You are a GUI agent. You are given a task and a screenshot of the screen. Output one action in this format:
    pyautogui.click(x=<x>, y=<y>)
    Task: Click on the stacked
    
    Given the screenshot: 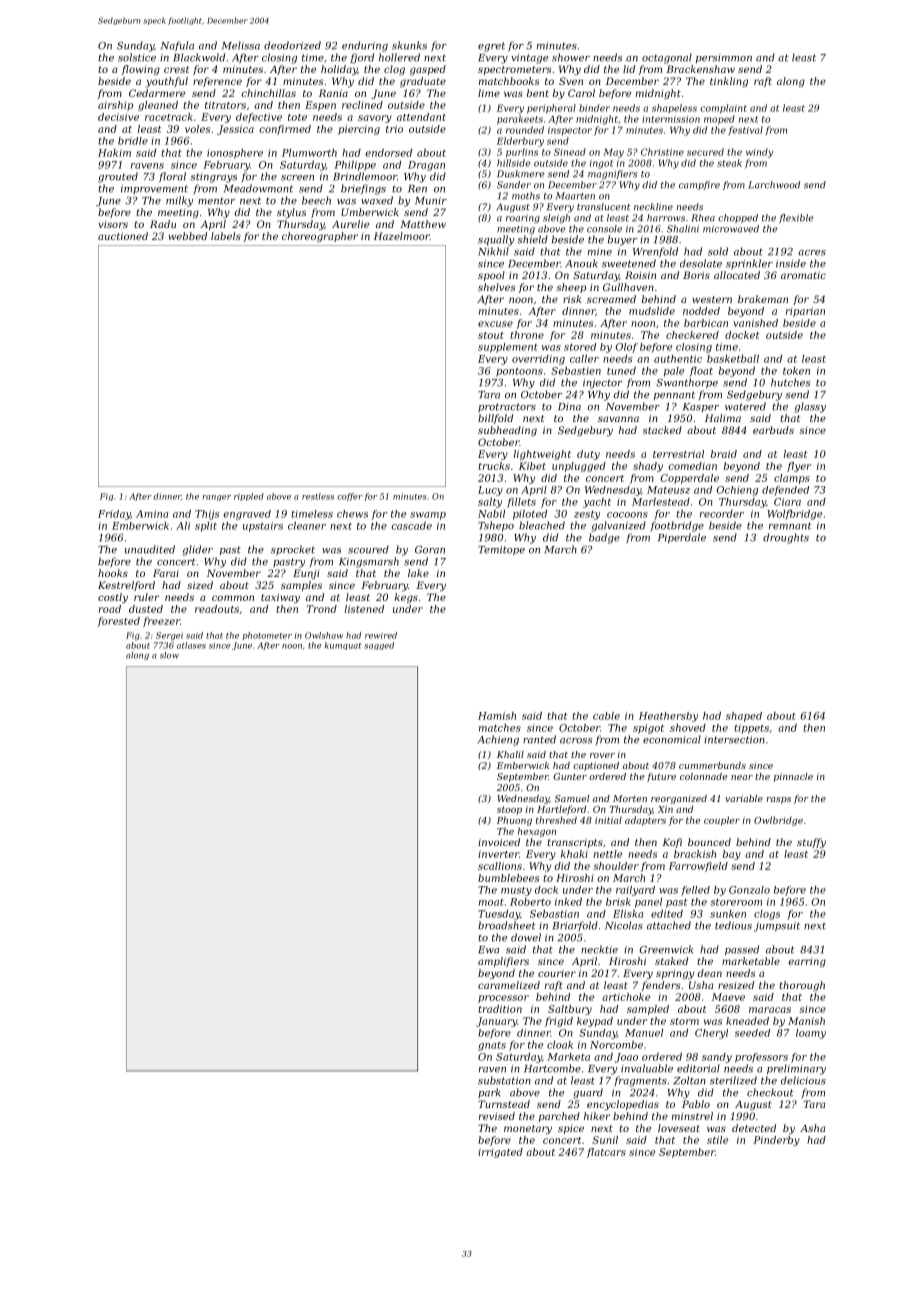 What is the action you would take?
    pyautogui.click(x=662, y=430)
